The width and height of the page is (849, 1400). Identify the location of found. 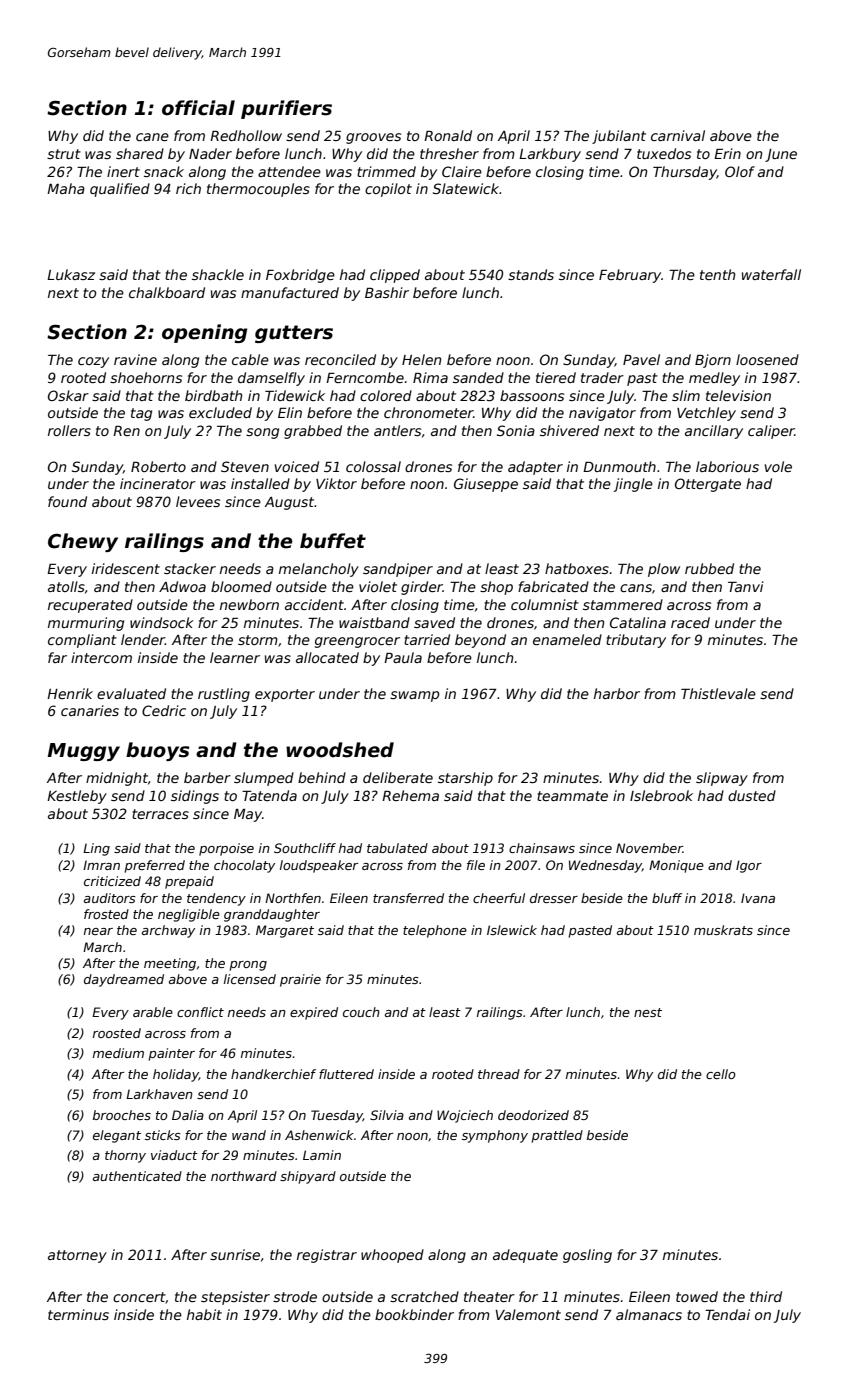
(67, 501).
